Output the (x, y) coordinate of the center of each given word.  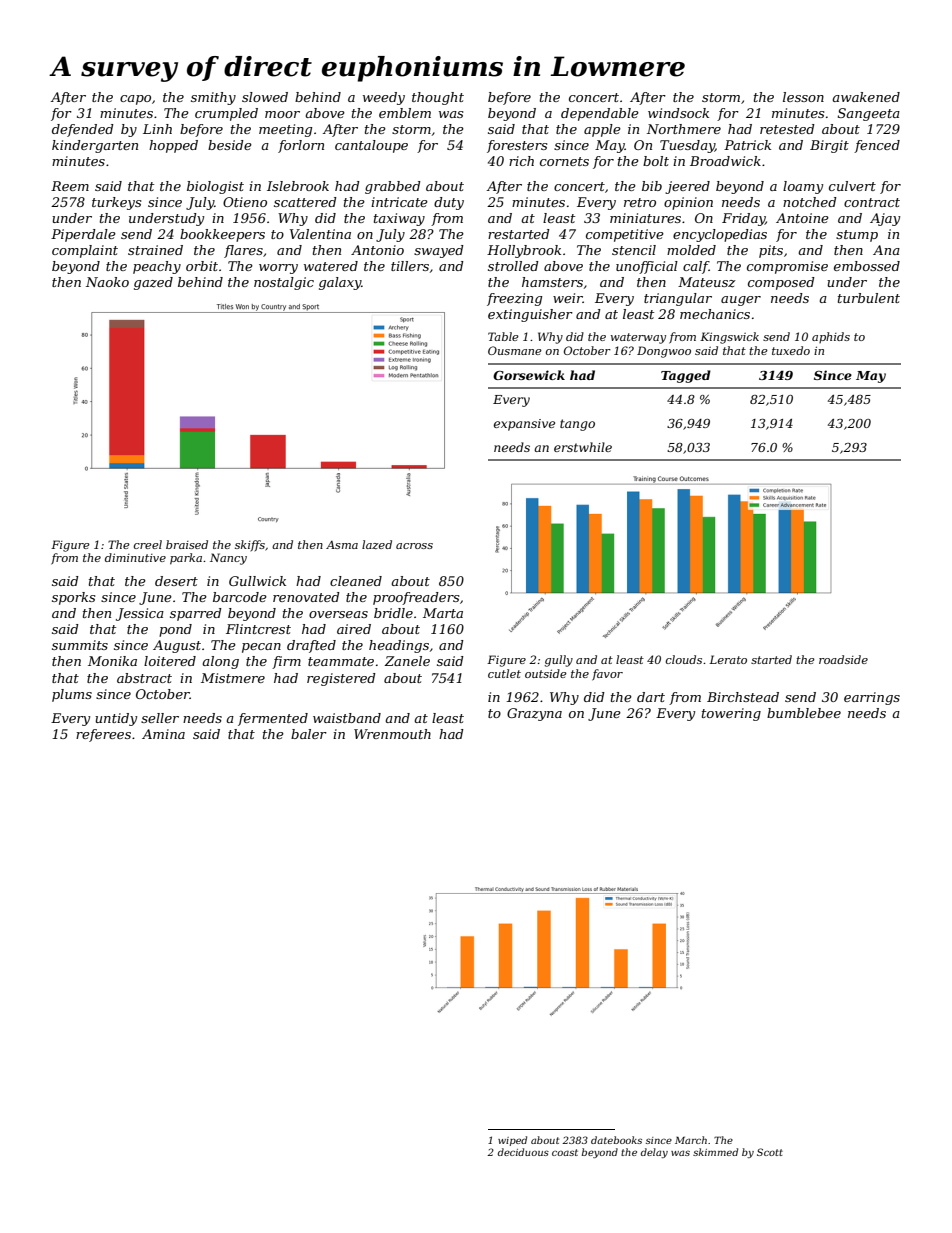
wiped (512, 1141)
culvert (852, 186)
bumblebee (804, 713)
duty (449, 203)
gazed (153, 283)
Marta (443, 613)
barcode (240, 597)
